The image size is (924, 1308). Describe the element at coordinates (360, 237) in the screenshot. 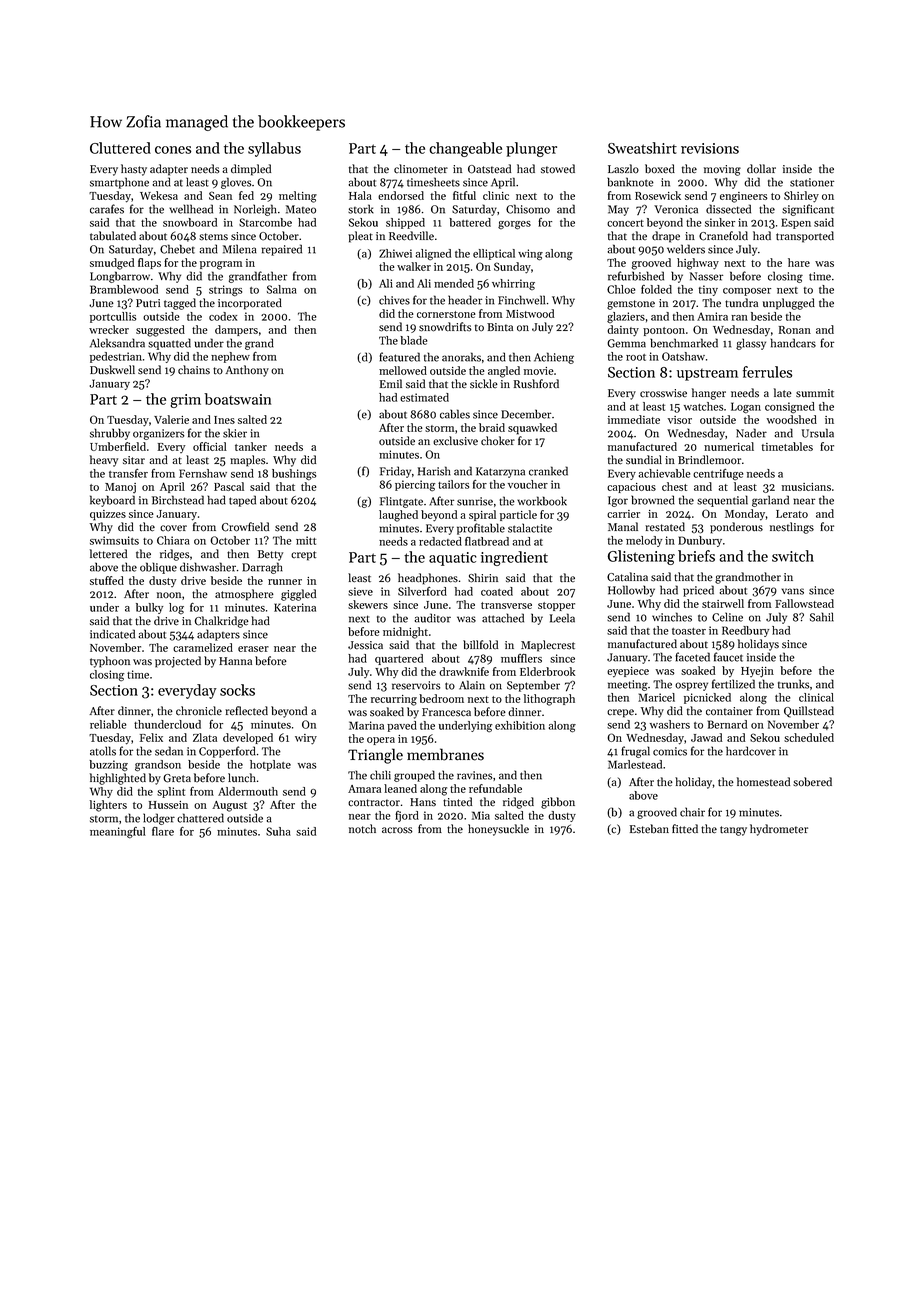

I see `pleat` at that location.
